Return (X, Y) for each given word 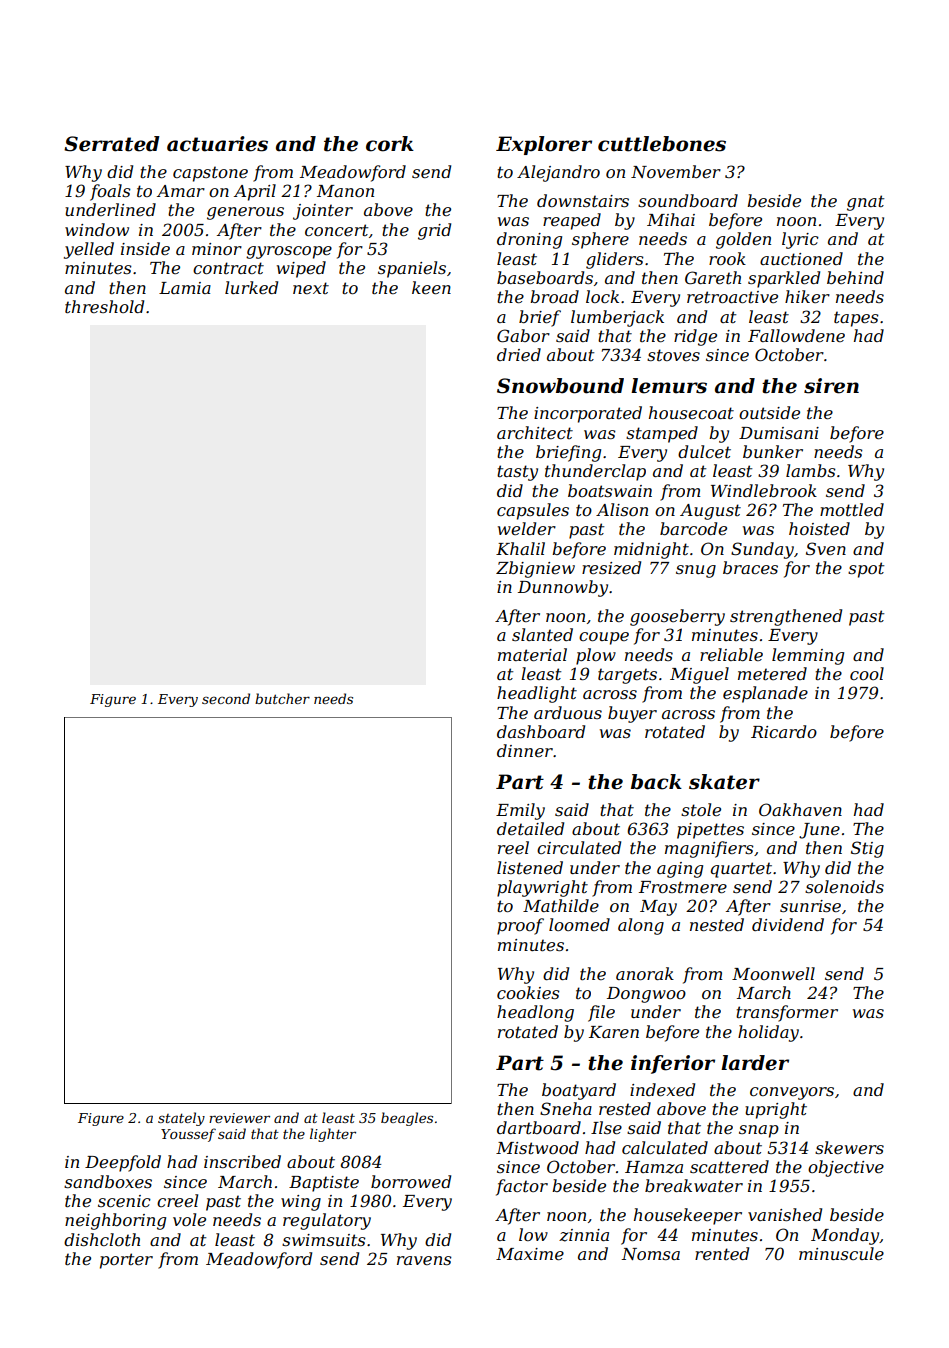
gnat (865, 203)
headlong (535, 1013)
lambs (811, 470)
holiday (768, 1033)
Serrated (112, 144)
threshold (104, 306)
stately (181, 1119)
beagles (407, 1119)
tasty (517, 473)
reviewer (239, 1118)
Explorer (544, 145)
